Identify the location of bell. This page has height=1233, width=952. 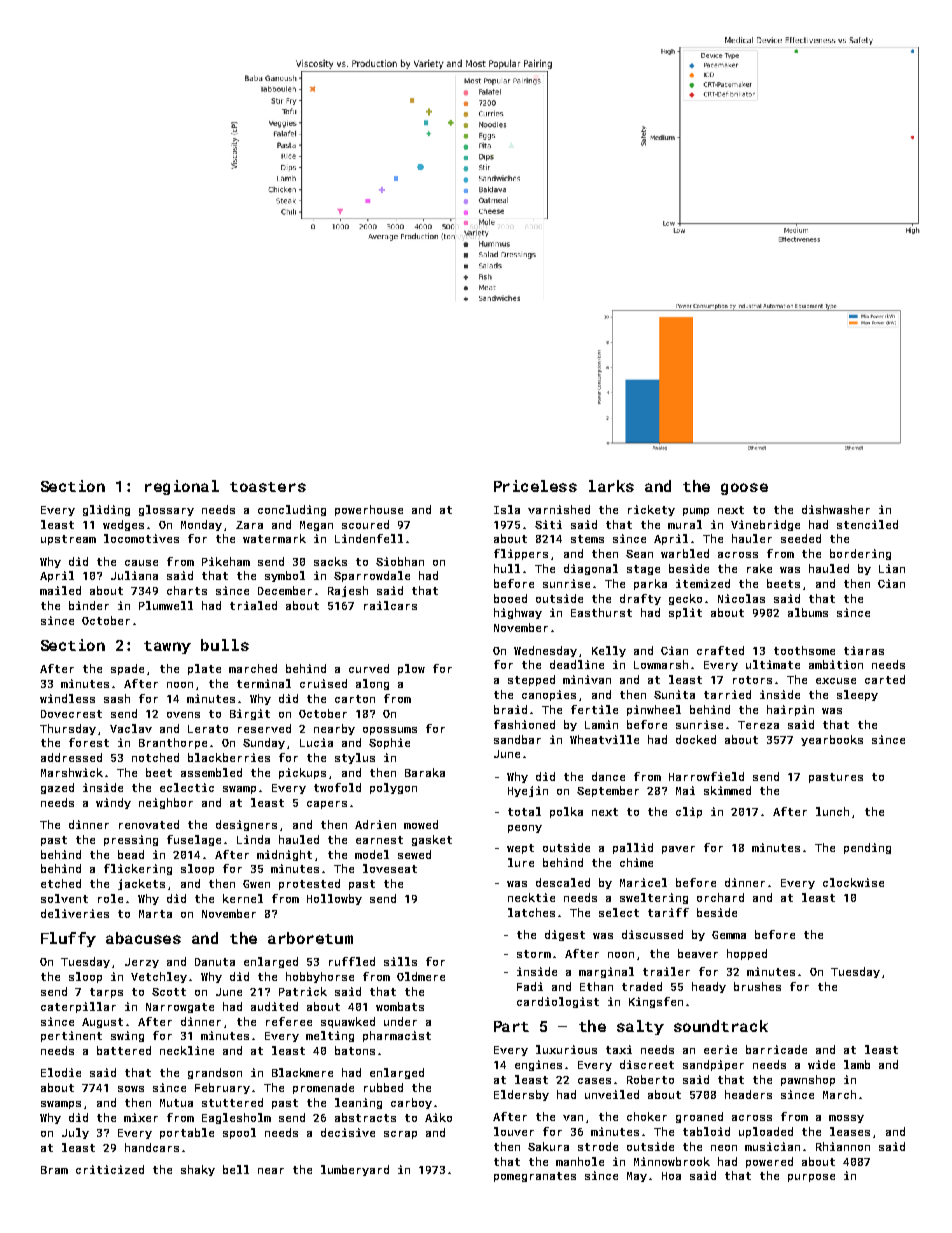
(236, 1169).
